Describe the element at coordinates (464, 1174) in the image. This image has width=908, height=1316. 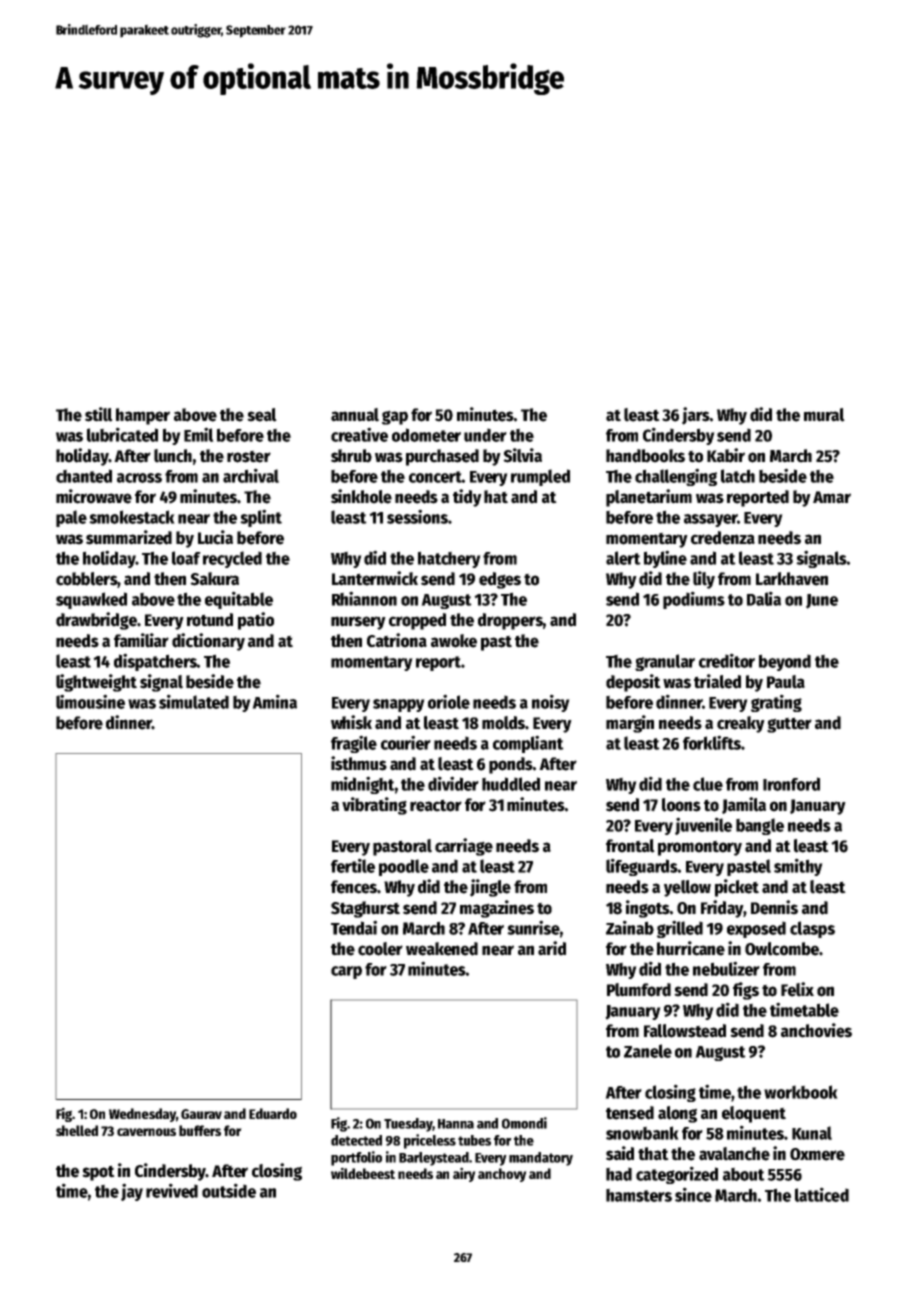
I see `airy` at that location.
